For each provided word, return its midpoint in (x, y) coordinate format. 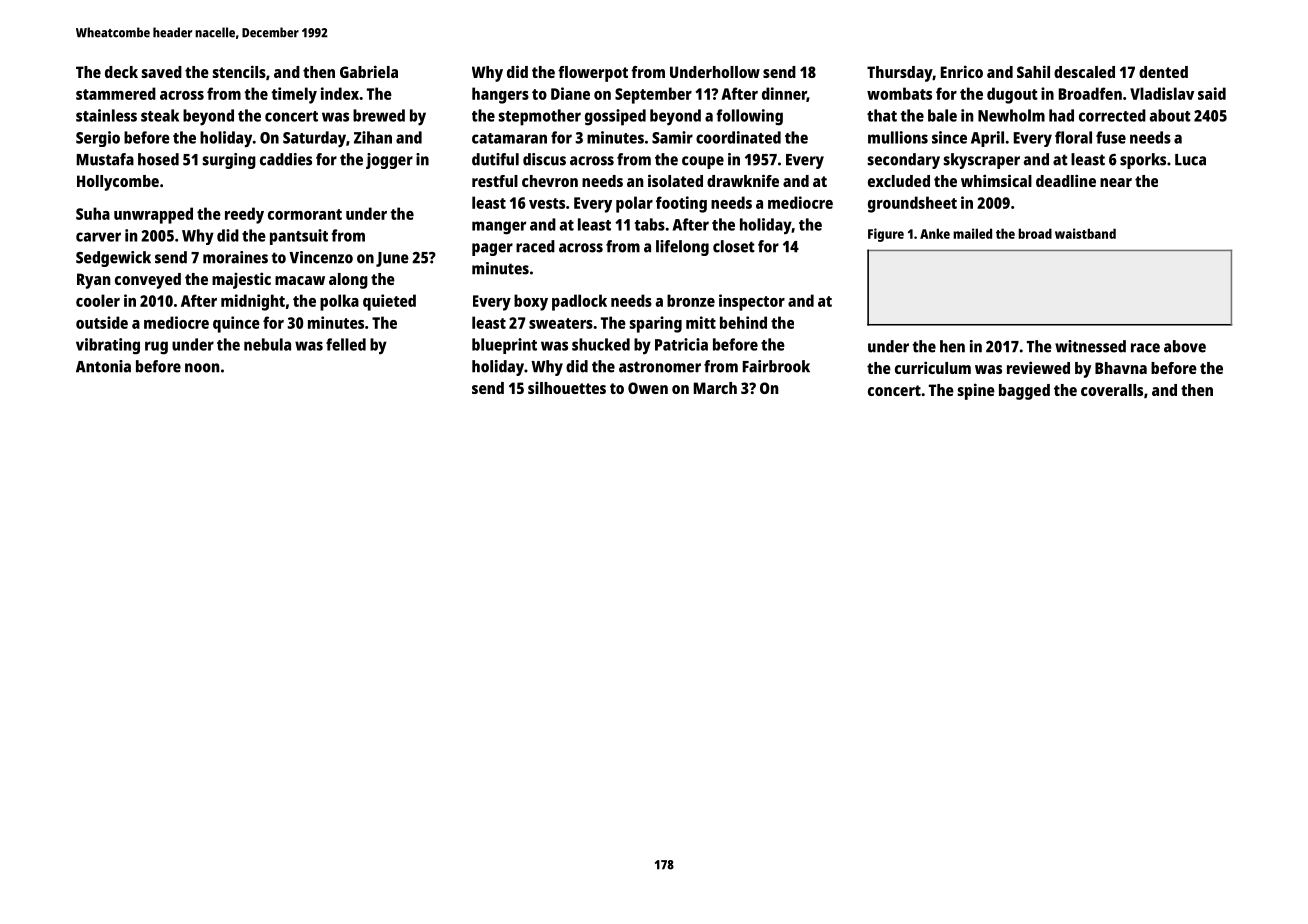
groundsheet (912, 204)
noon (202, 368)
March (715, 388)
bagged (1024, 392)
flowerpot (593, 74)
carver (98, 237)
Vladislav (1162, 93)
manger (499, 228)
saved (161, 72)
